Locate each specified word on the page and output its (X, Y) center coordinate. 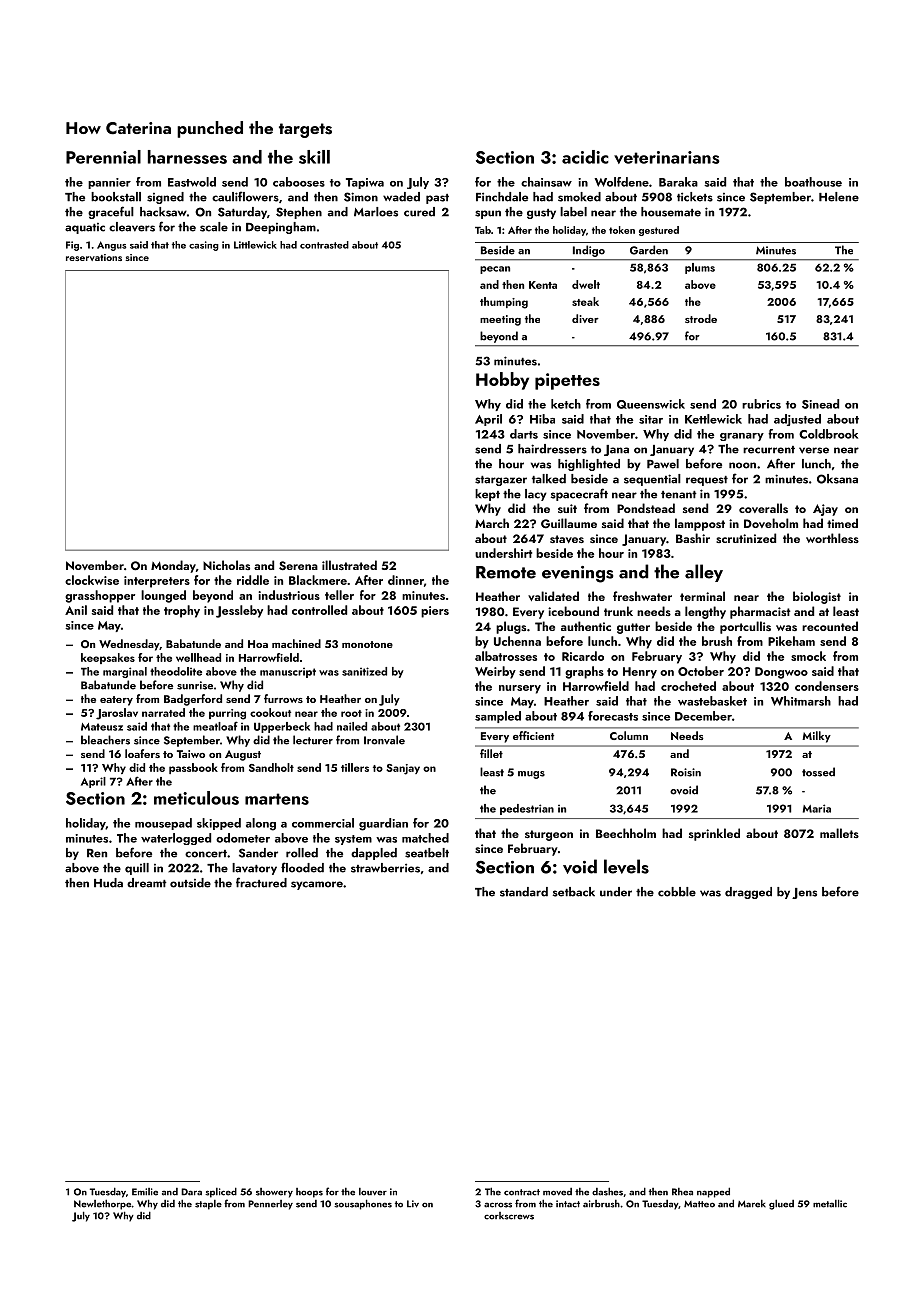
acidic (585, 157)
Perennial (103, 157)
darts (524, 434)
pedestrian (527, 809)
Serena (298, 565)
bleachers (105, 740)
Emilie (145, 1192)
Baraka (678, 182)
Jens (804, 893)
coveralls (763, 508)
